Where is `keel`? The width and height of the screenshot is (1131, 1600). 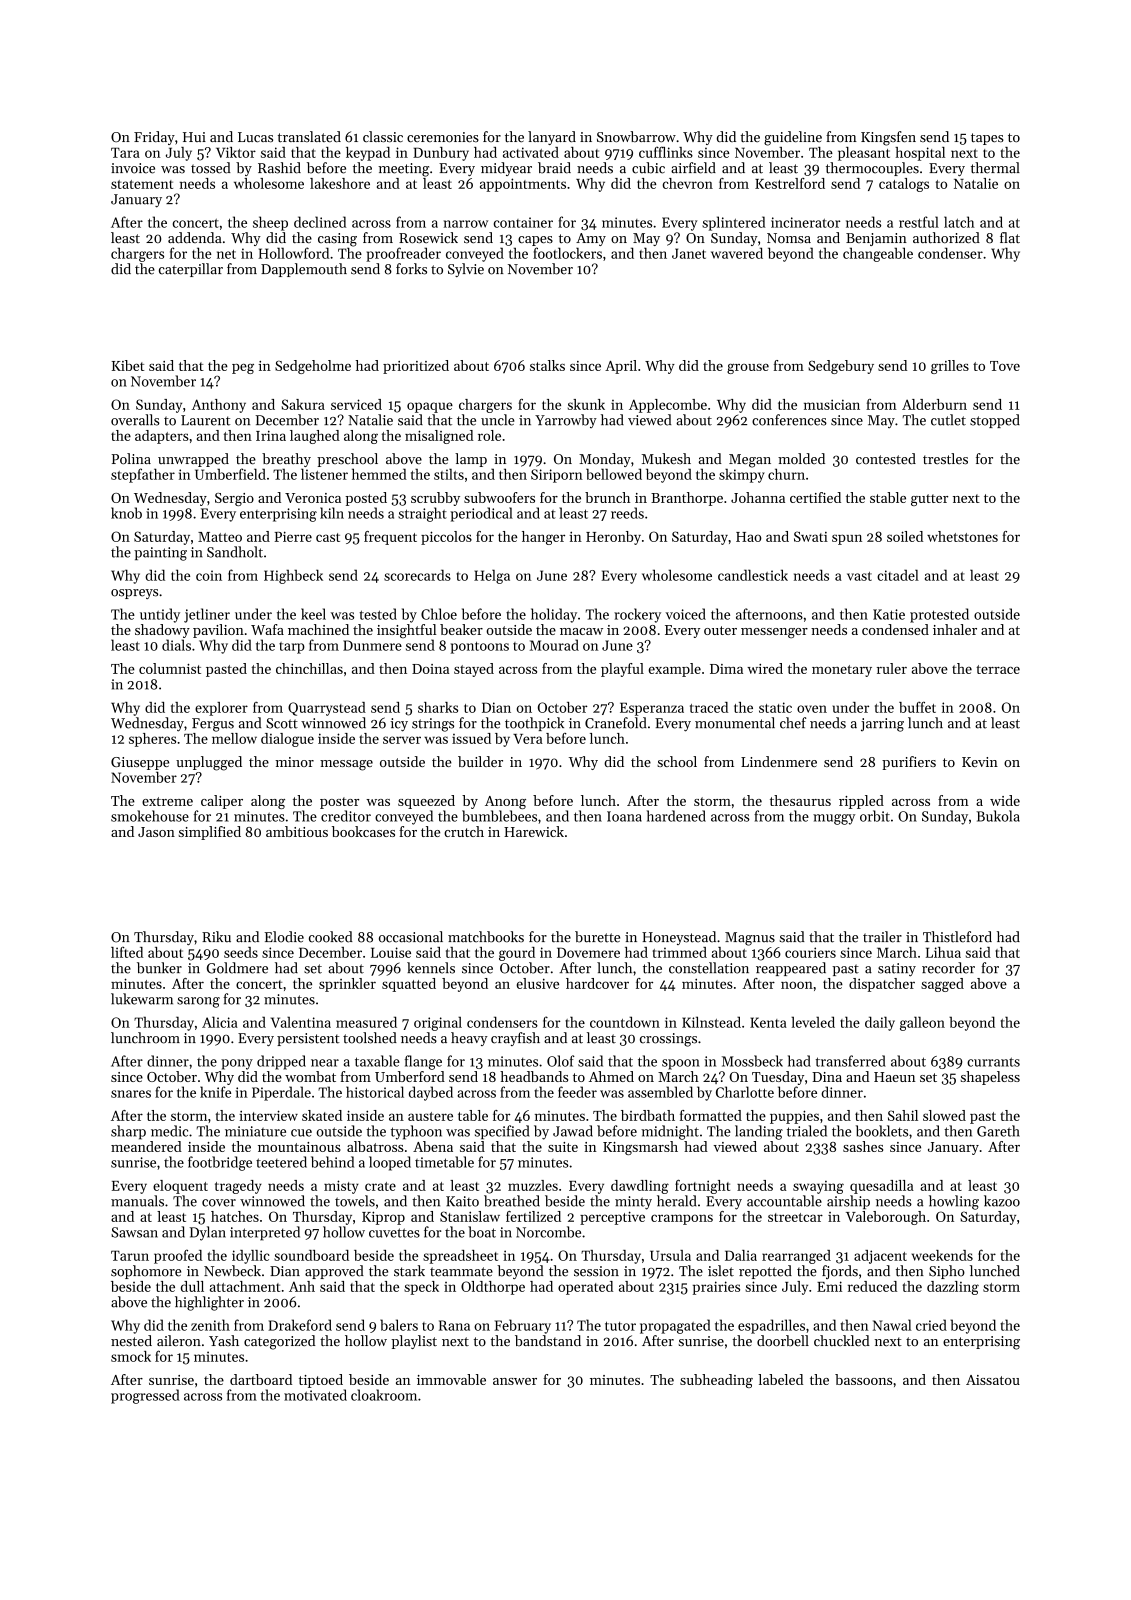
keel is located at coordinates (313, 614).
